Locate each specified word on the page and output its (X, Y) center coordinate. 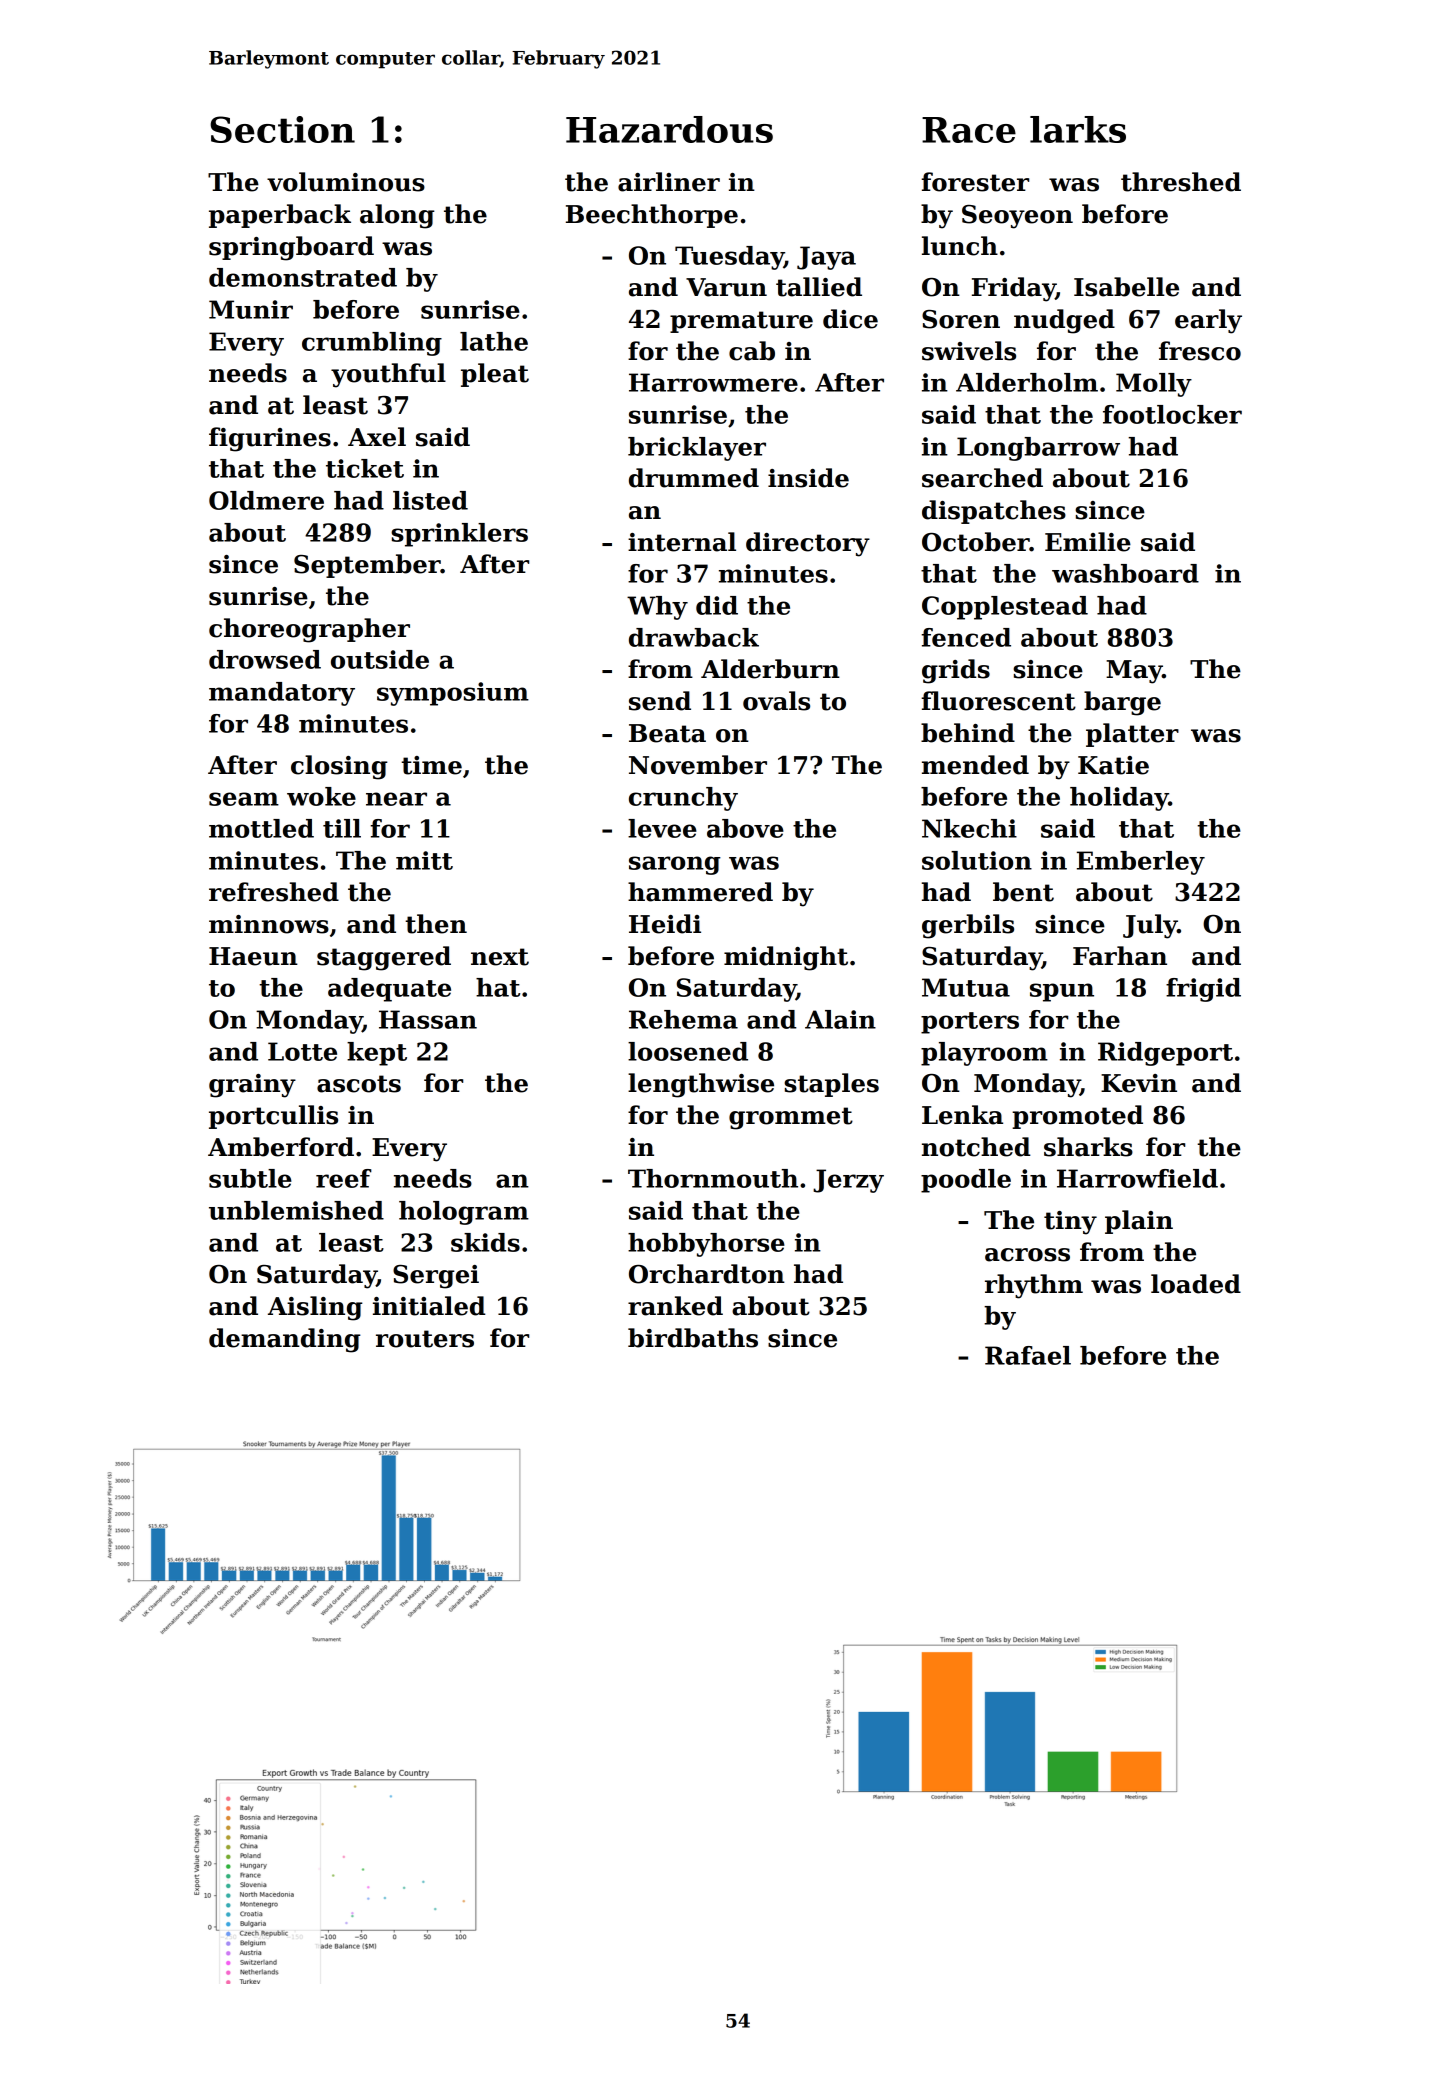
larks (1078, 129)
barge (1122, 703)
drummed (694, 478)
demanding (285, 1340)
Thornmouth (713, 1178)
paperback (280, 216)
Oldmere (266, 500)
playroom (984, 1054)
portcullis (273, 1117)
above (745, 828)
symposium (453, 694)
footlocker (1172, 414)
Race (969, 130)
